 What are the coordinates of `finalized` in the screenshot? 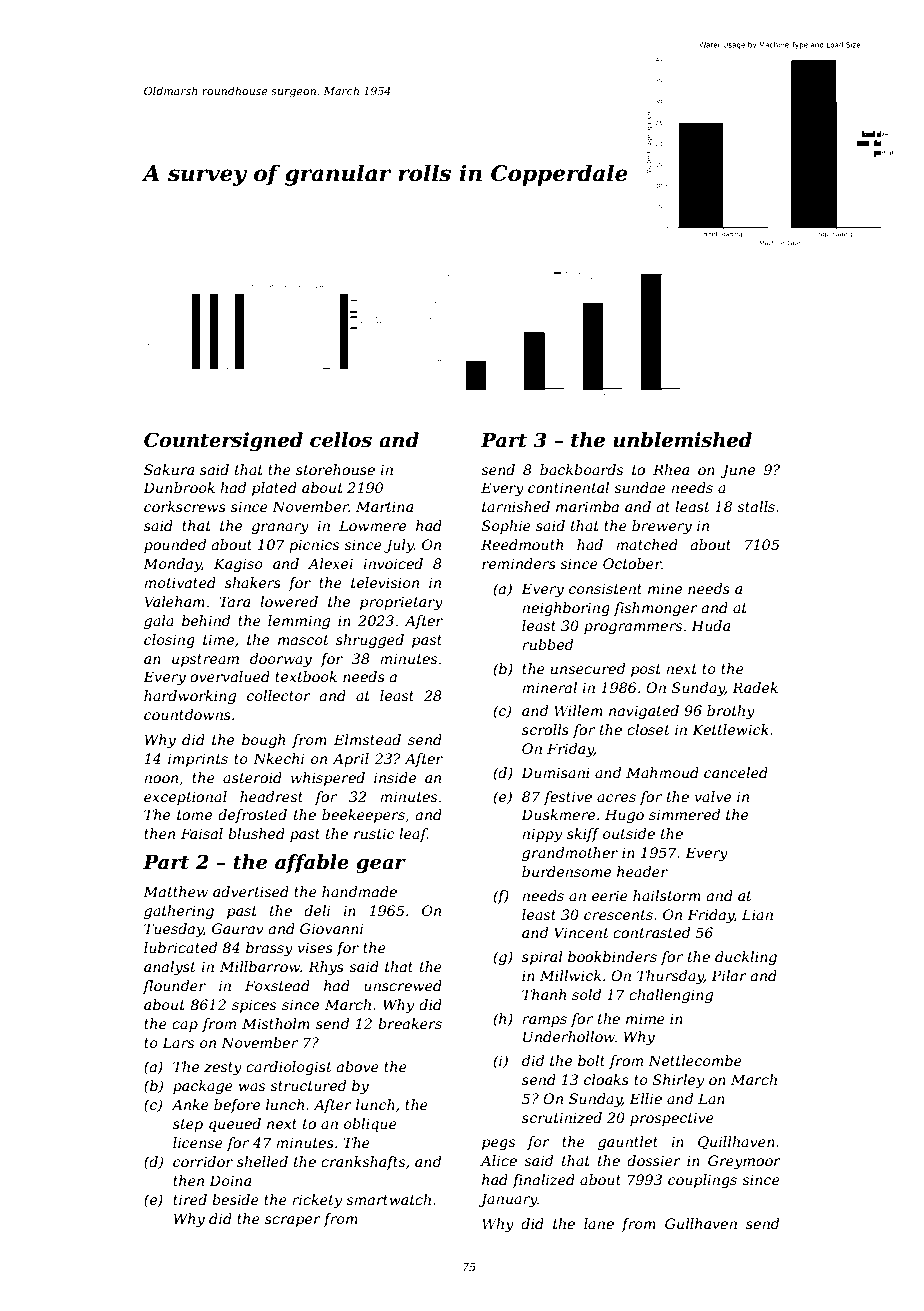 It's located at (543, 1181).
